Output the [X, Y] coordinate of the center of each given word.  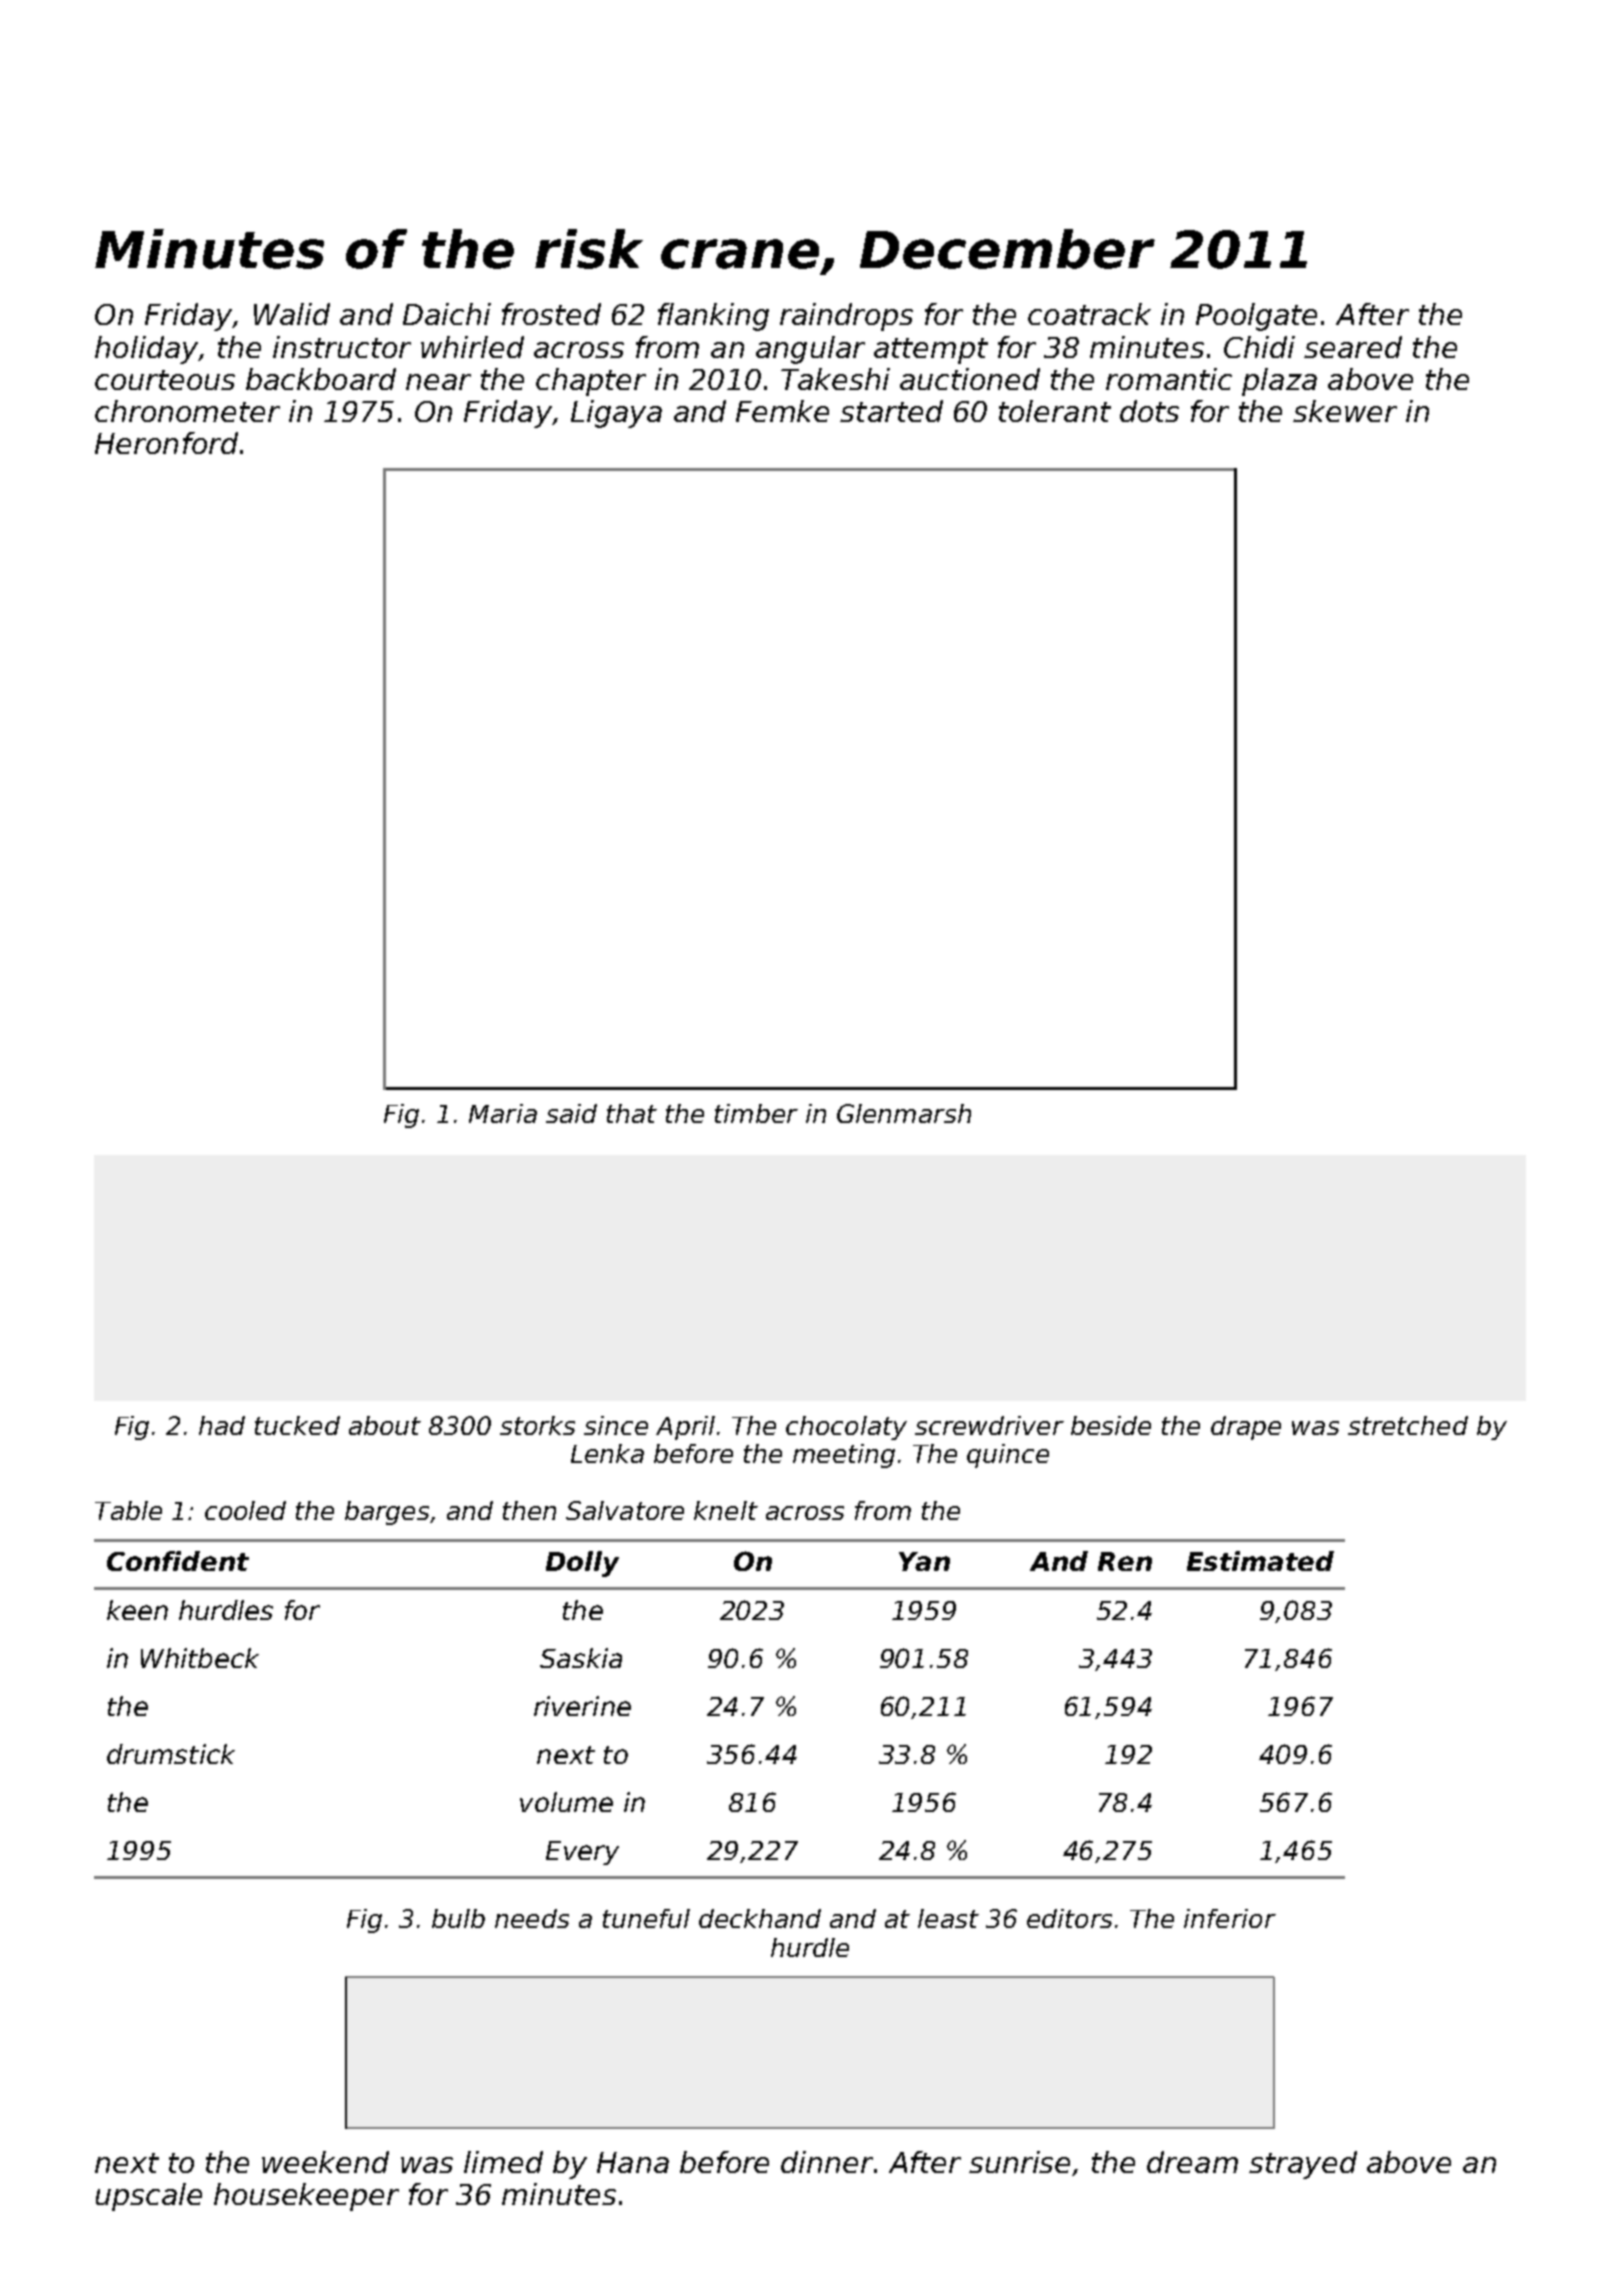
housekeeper [306, 2197]
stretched [1408, 1425]
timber [756, 1113]
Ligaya [616, 414]
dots [1149, 411]
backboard [321, 379]
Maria [503, 1113]
